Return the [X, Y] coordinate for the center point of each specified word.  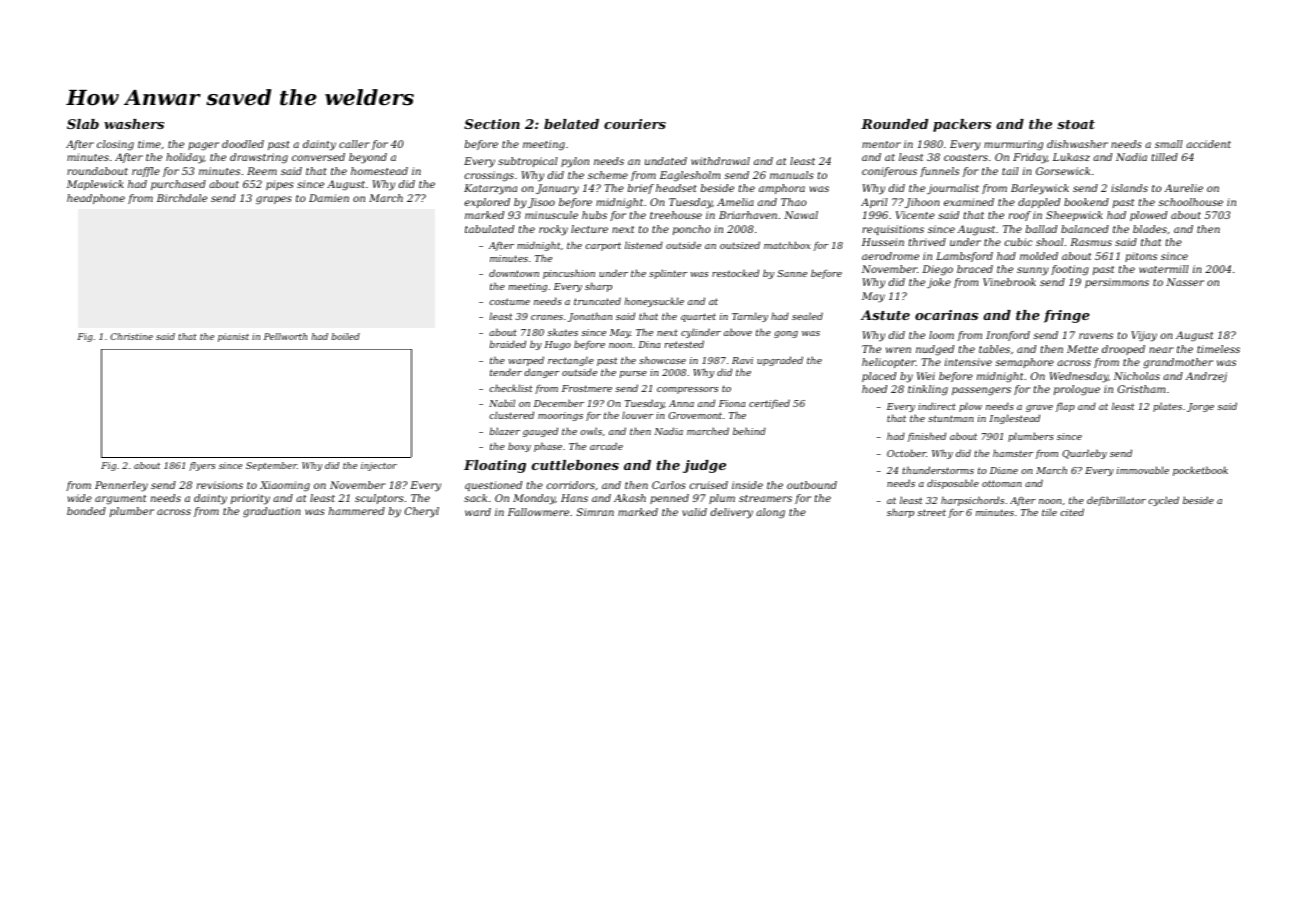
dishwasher [1077, 144]
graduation [271, 512]
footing [1070, 270]
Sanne [792, 273]
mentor [881, 144]
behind [749, 431]
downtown [514, 273]
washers [134, 124]
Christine [131, 336]
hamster [1013, 453]
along [770, 513]
